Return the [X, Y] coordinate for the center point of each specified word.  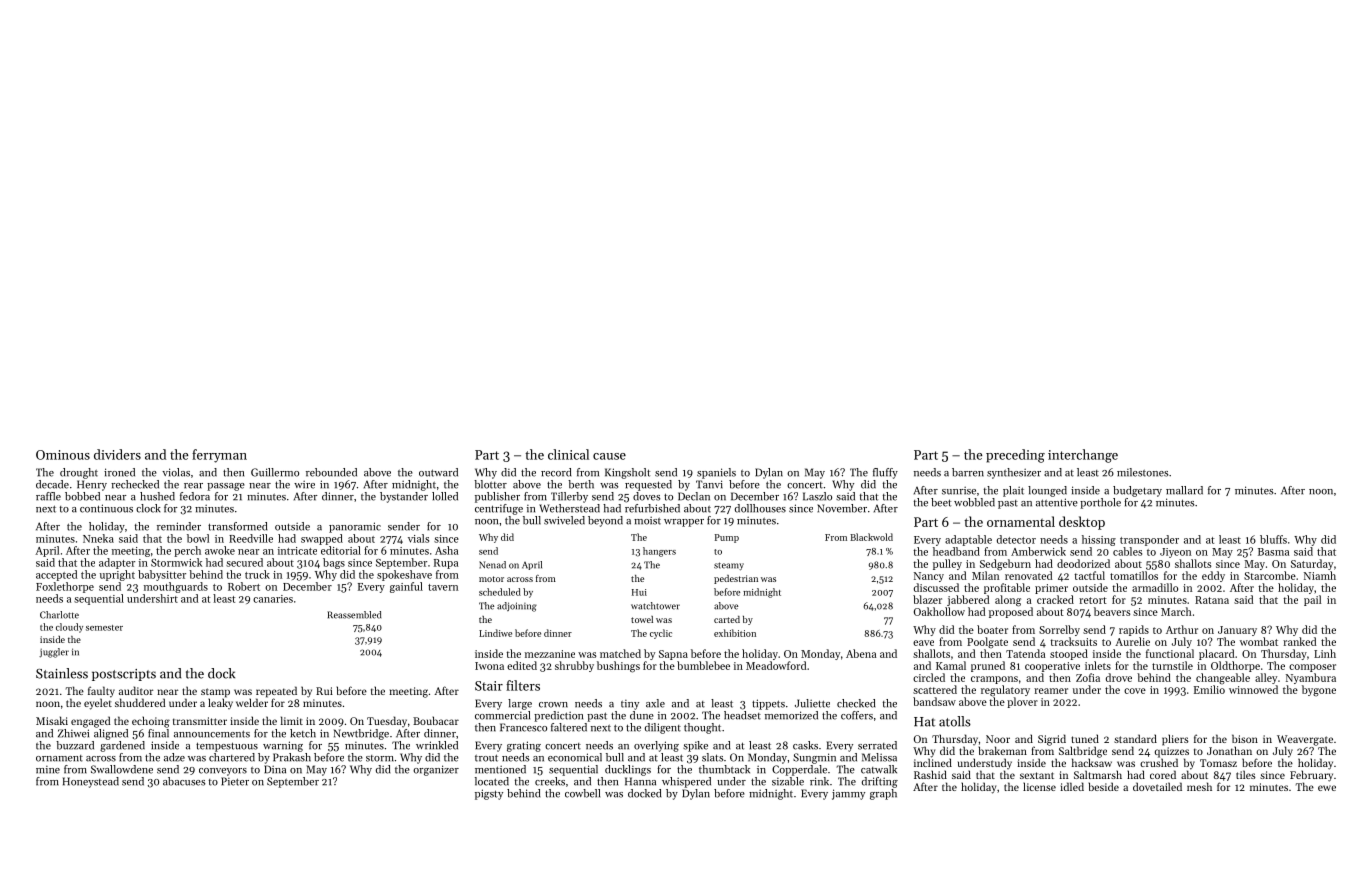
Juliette [812, 703]
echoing [151, 722]
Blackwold [871, 537]
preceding [1015, 456]
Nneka [98, 538]
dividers [117, 454]
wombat [1259, 641]
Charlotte [59, 615]
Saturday [1312, 564]
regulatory [1005, 691]
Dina [275, 769]
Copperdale [799, 770]
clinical [568, 454]
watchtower [655, 606]
